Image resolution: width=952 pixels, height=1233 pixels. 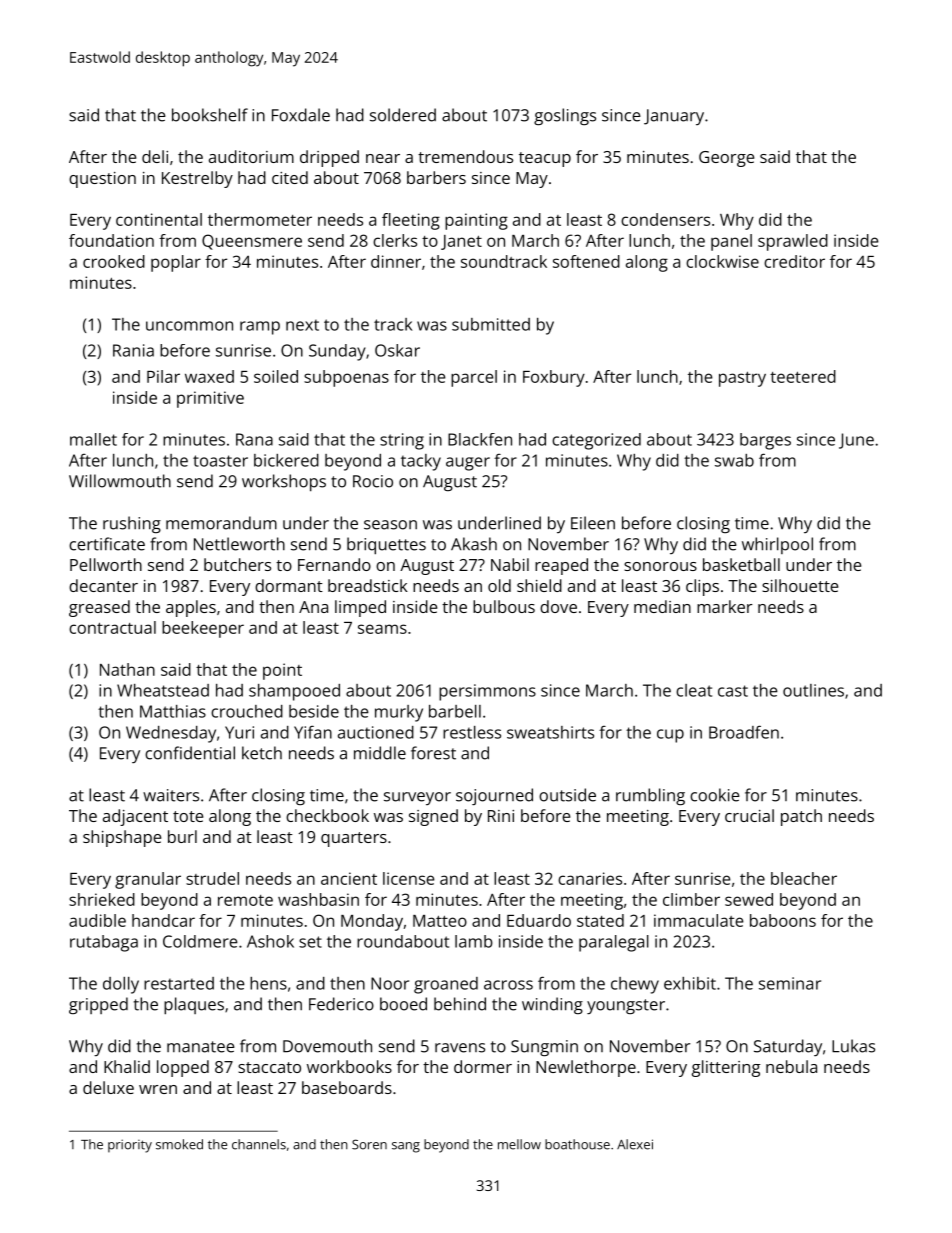 What do you see at coordinates (197, 179) in the screenshot?
I see `Kestrelby` at bounding box center [197, 179].
